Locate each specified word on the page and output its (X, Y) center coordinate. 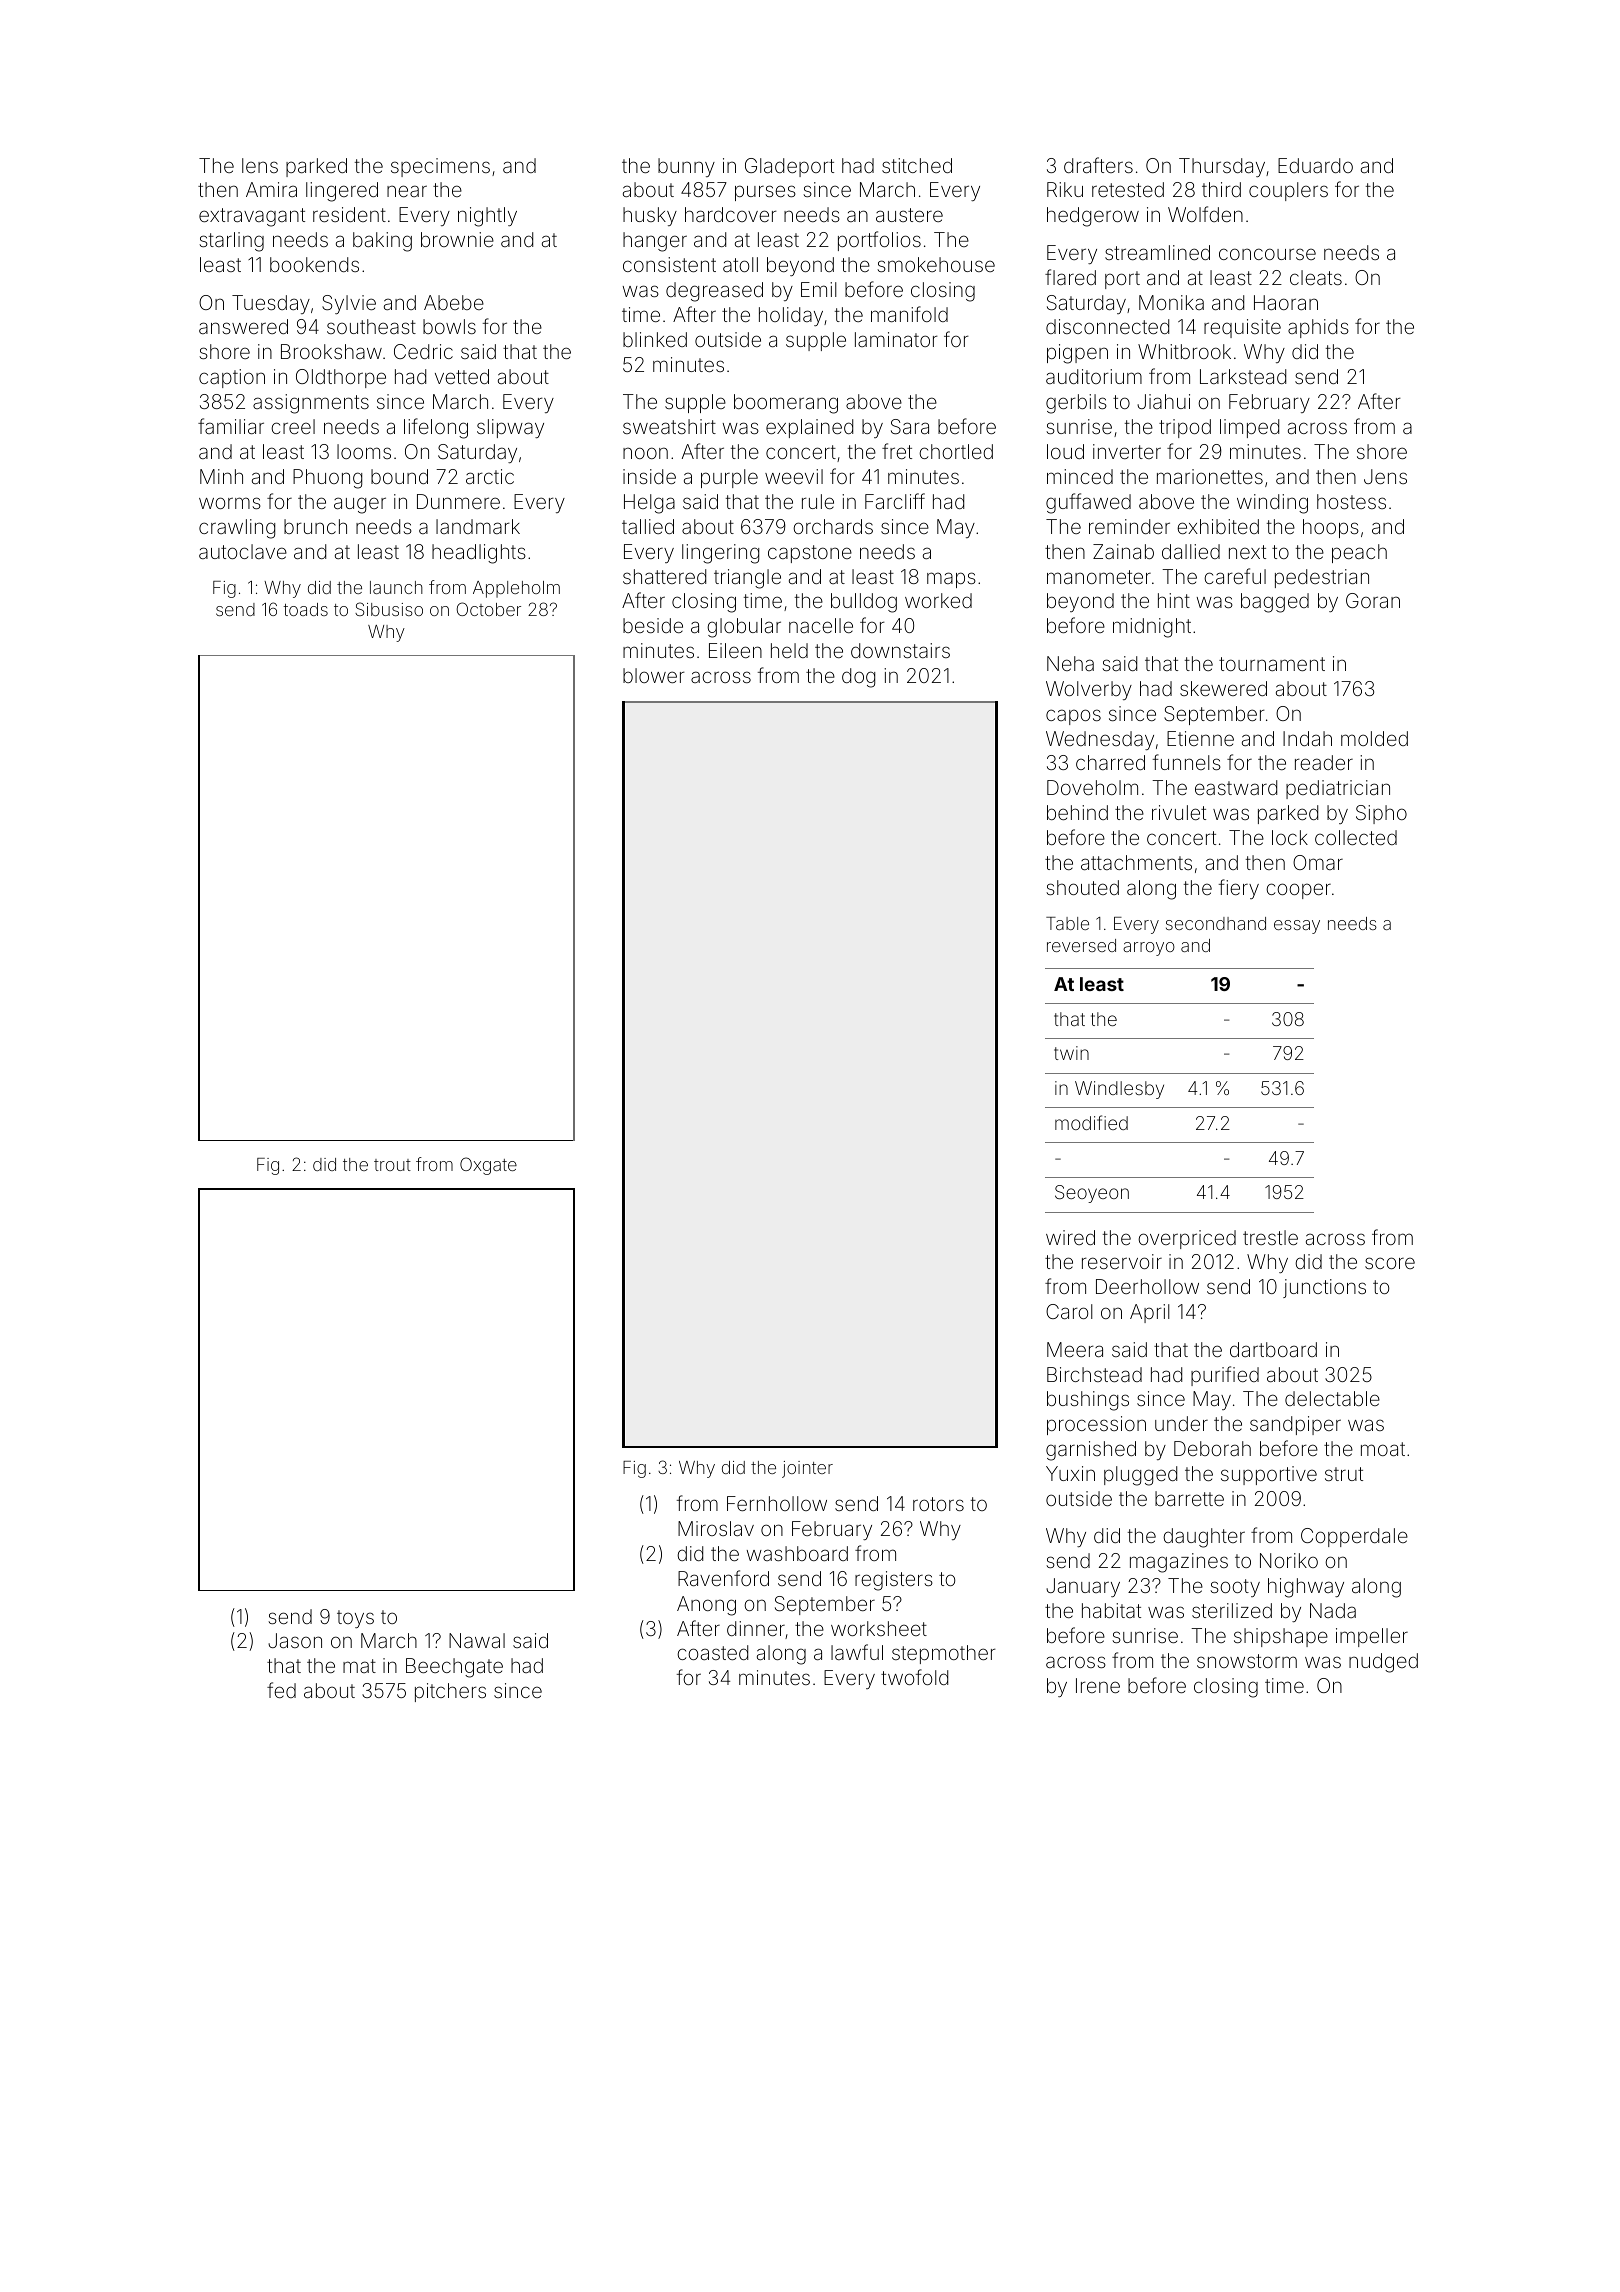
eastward (1236, 787)
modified (1091, 1122)
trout (392, 1165)
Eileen (735, 650)
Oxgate (488, 1166)
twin (1071, 1053)
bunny (686, 167)
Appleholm (516, 589)
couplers (1288, 191)
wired (1070, 1237)
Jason (295, 1640)
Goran (1373, 600)
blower (654, 675)
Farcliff (895, 501)
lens (260, 165)
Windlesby (1119, 1090)
